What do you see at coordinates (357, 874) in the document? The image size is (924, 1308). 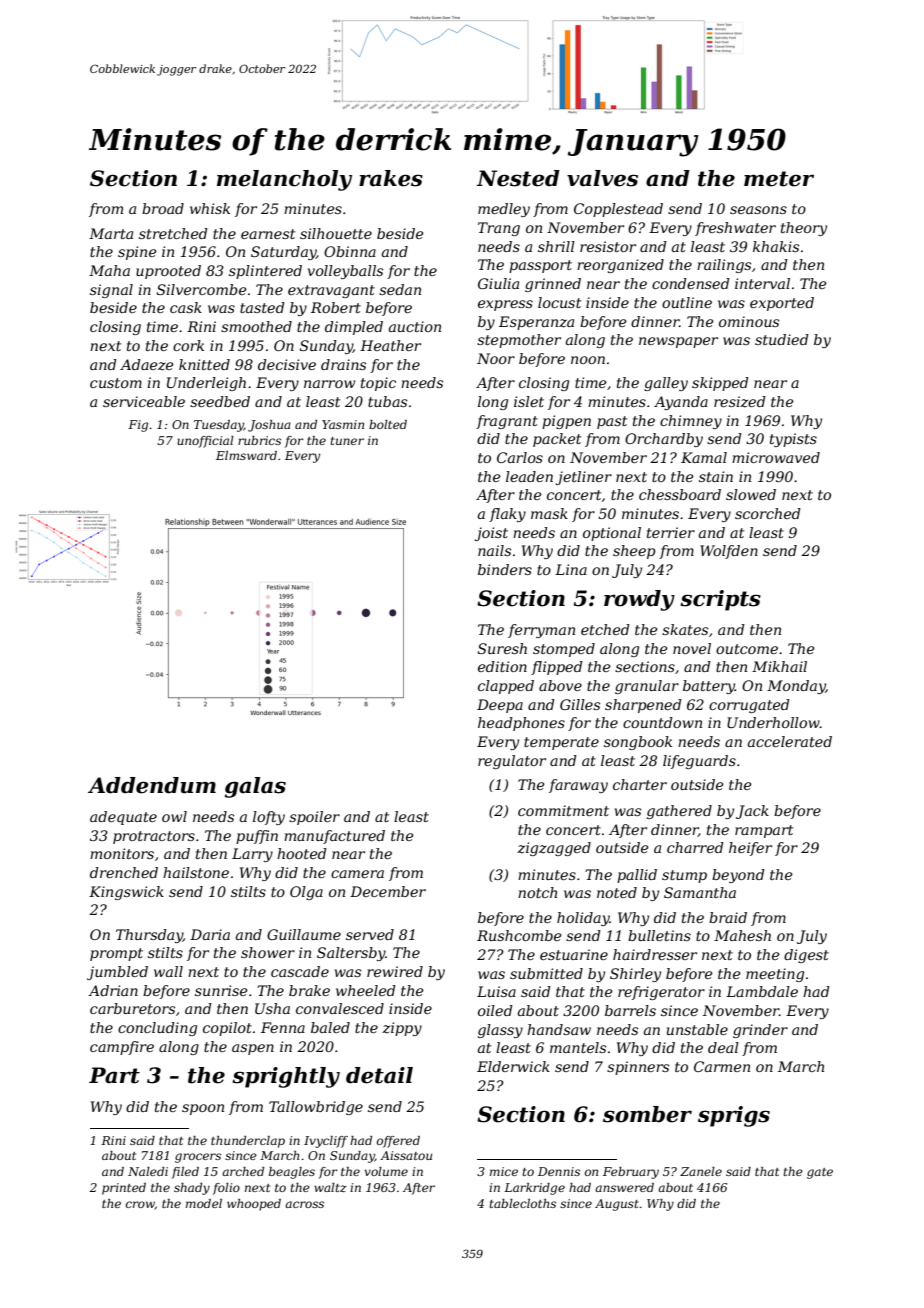 I see `camera` at bounding box center [357, 874].
